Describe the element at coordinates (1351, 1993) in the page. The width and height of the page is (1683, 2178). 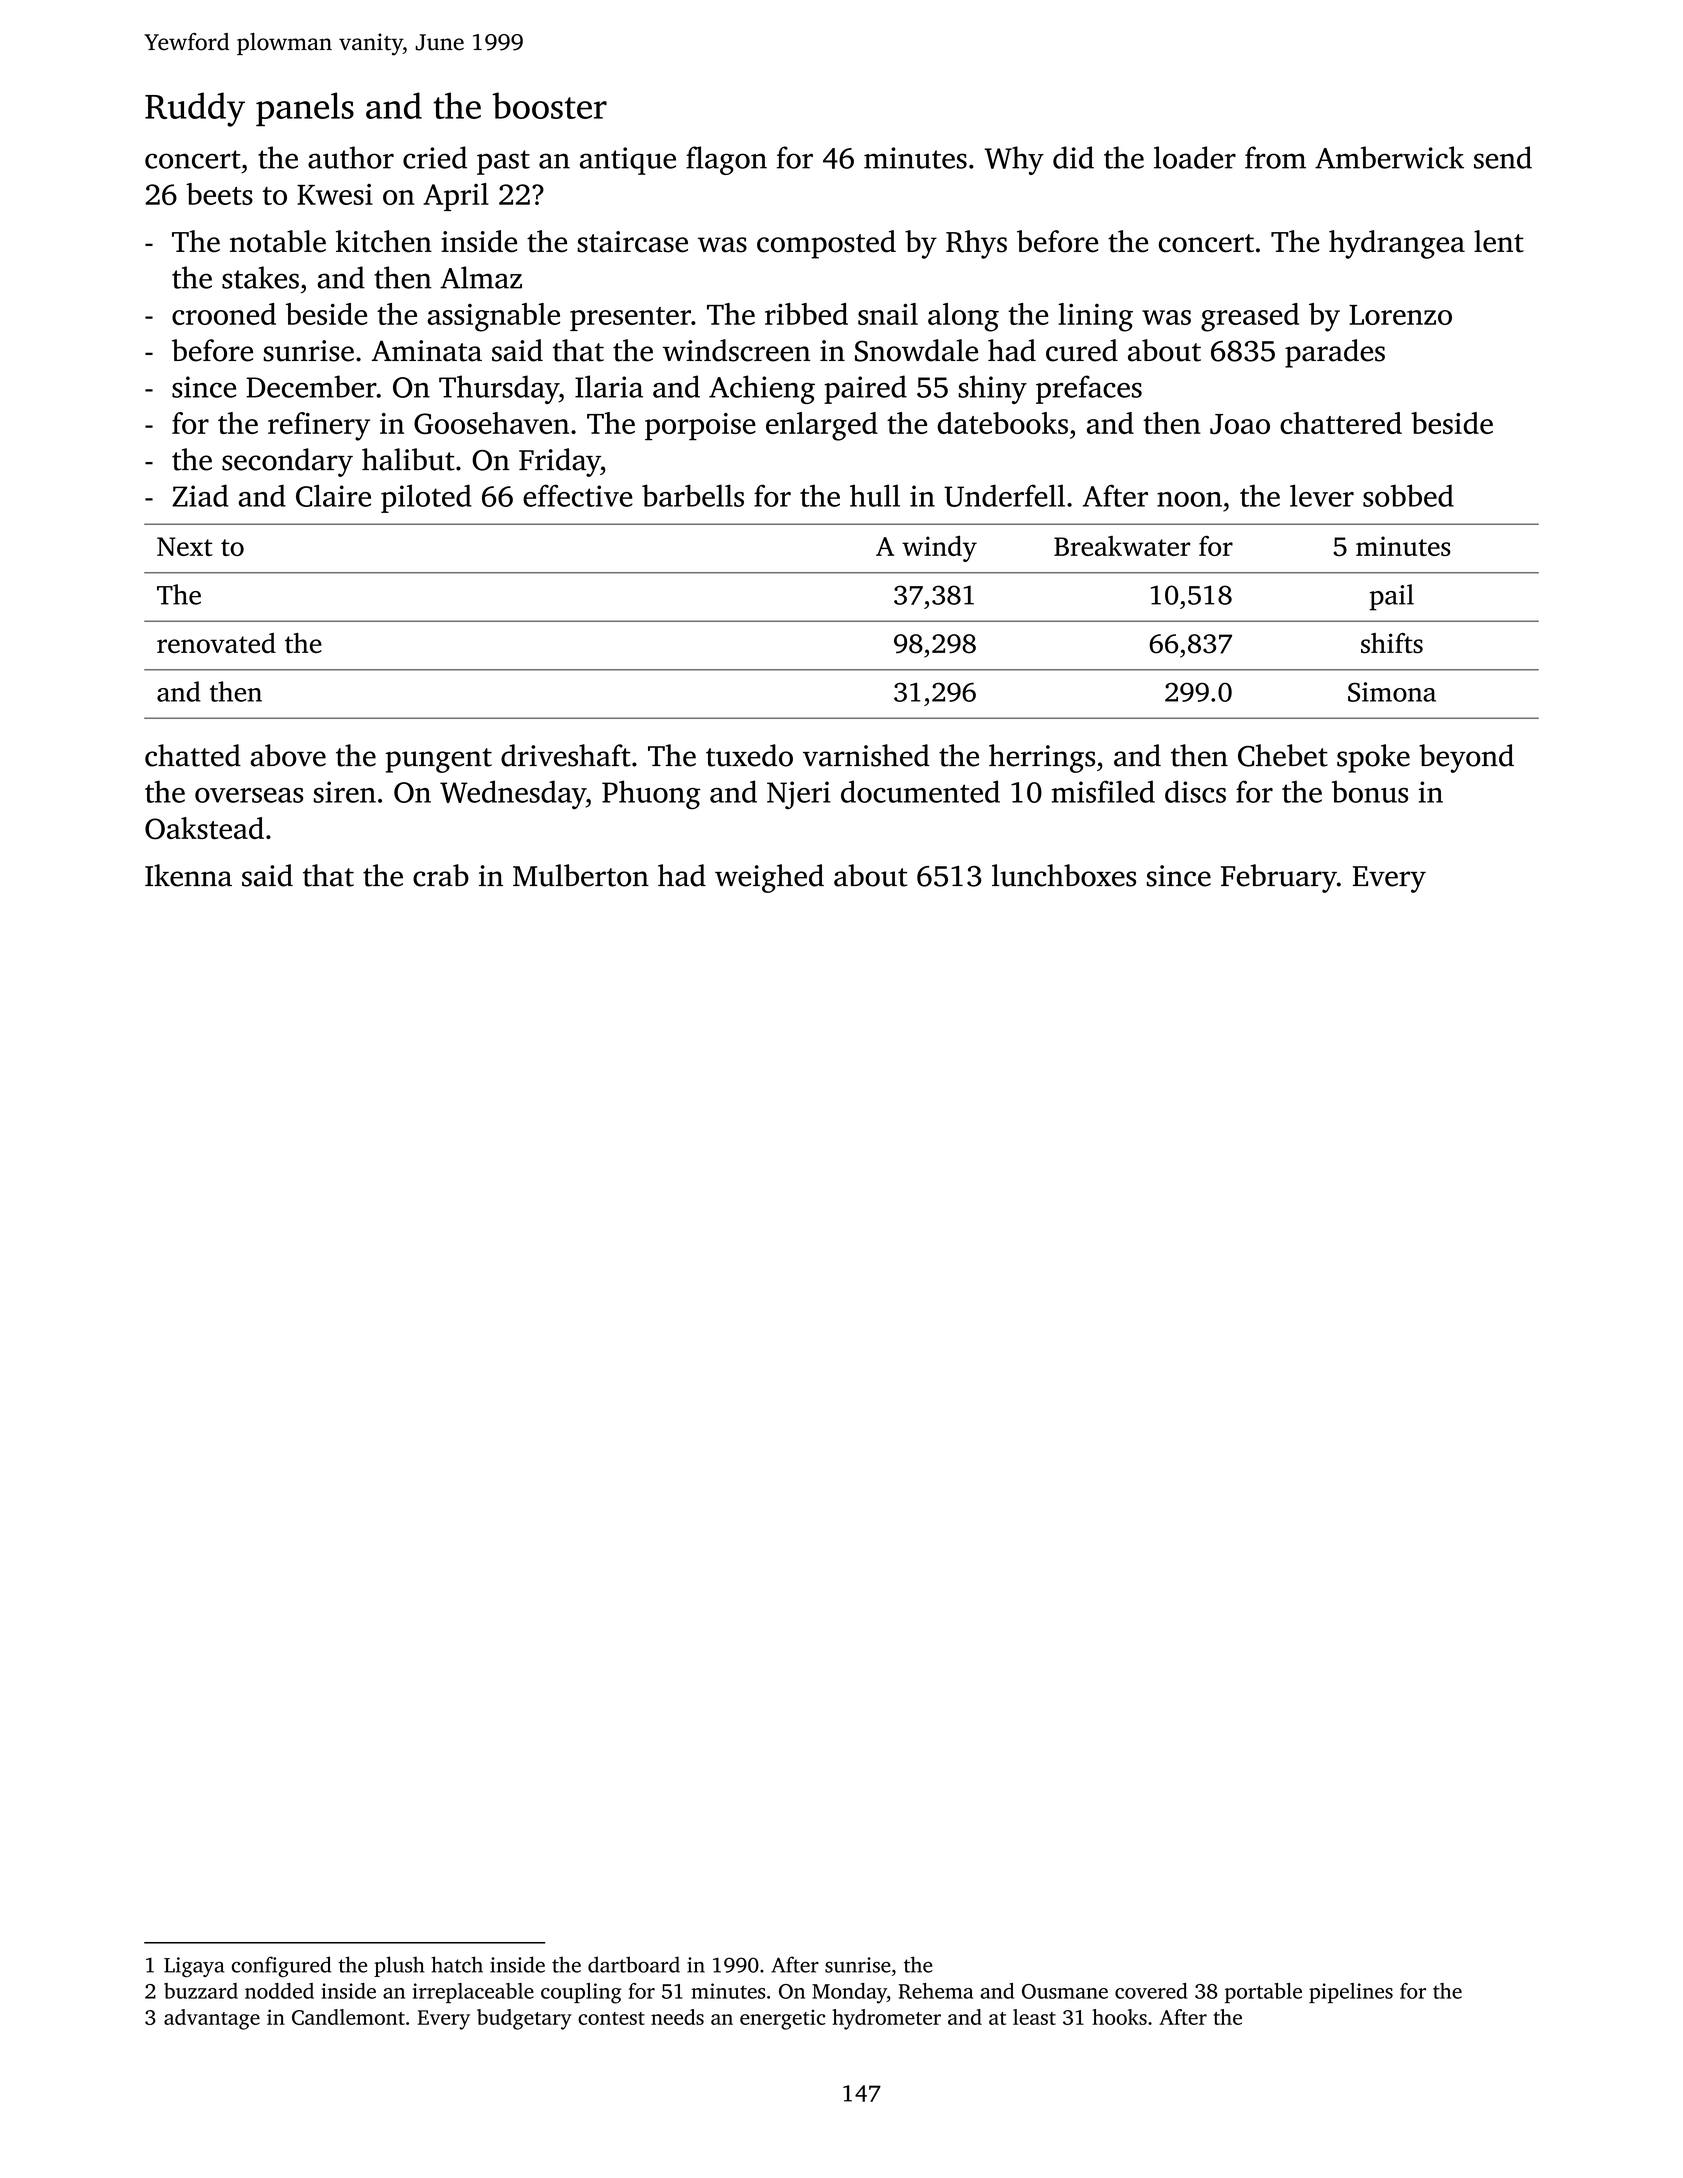
I see `pipelines` at that location.
